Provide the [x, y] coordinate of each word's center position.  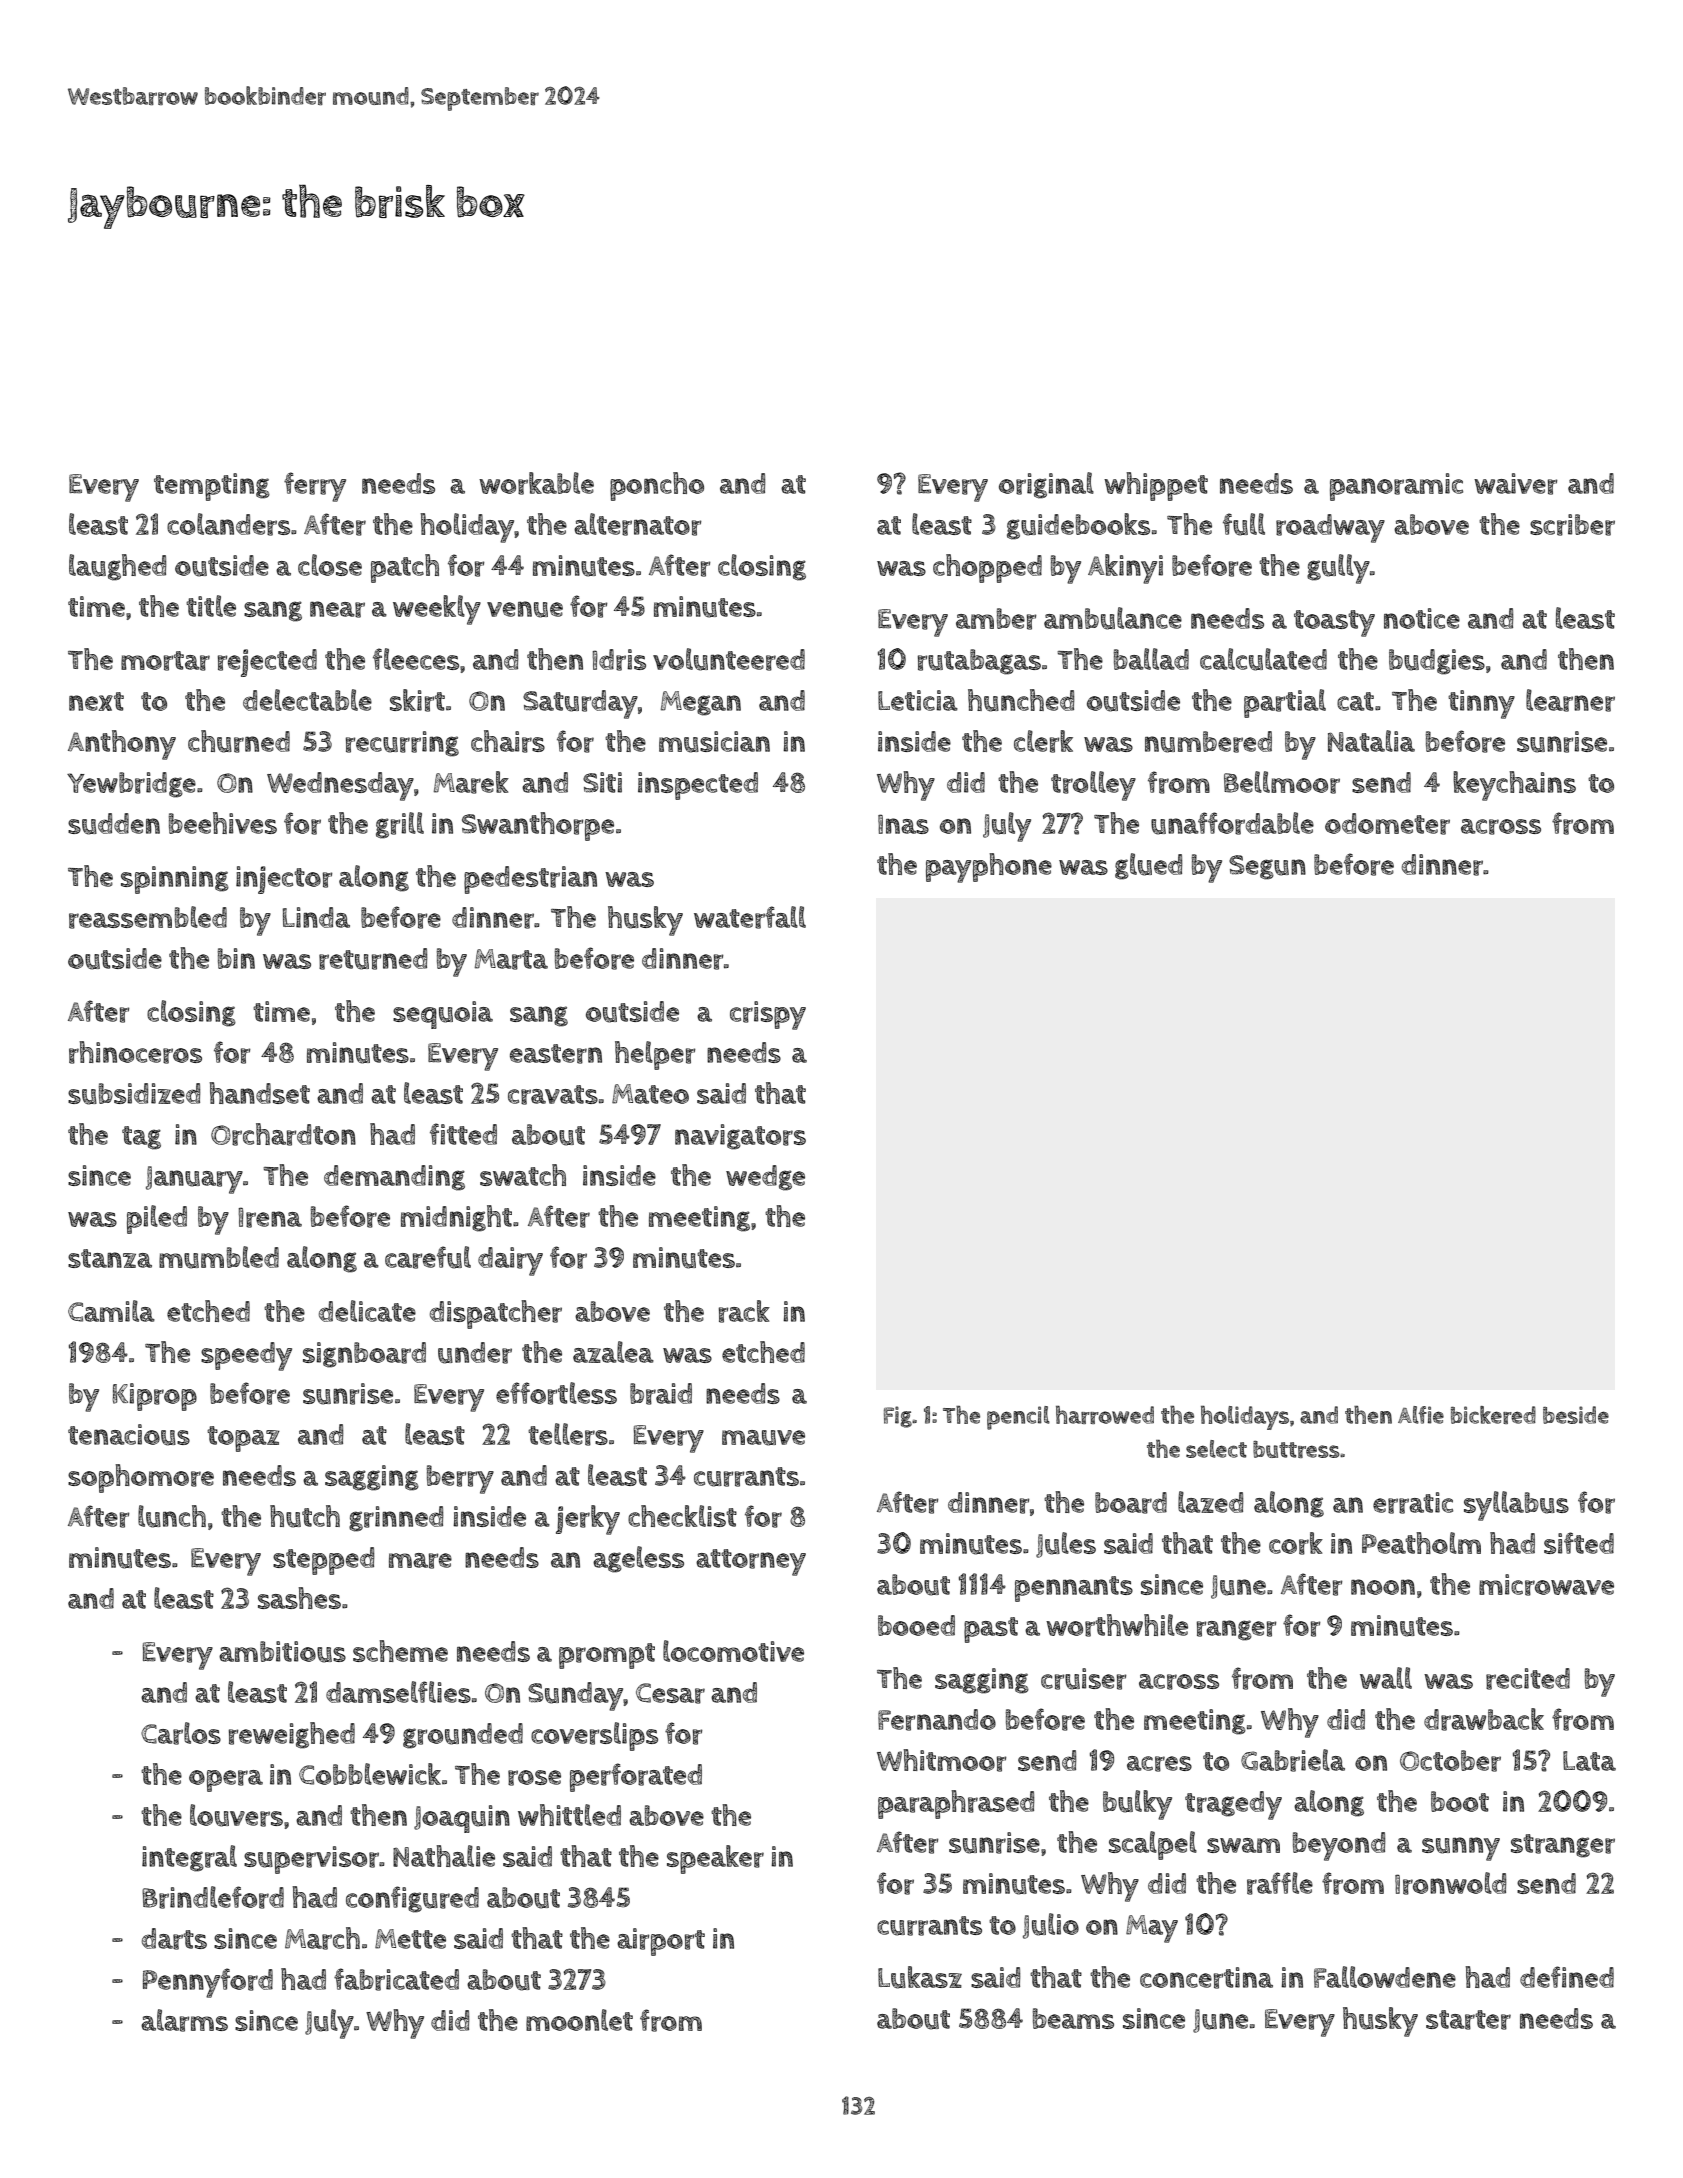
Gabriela [1293, 1760]
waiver [1515, 484]
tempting [212, 487]
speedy [246, 1356]
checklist [682, 1516]
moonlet [579, 2020]
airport [661, 1942]
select [1216, 1449]
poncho [657, 486]
